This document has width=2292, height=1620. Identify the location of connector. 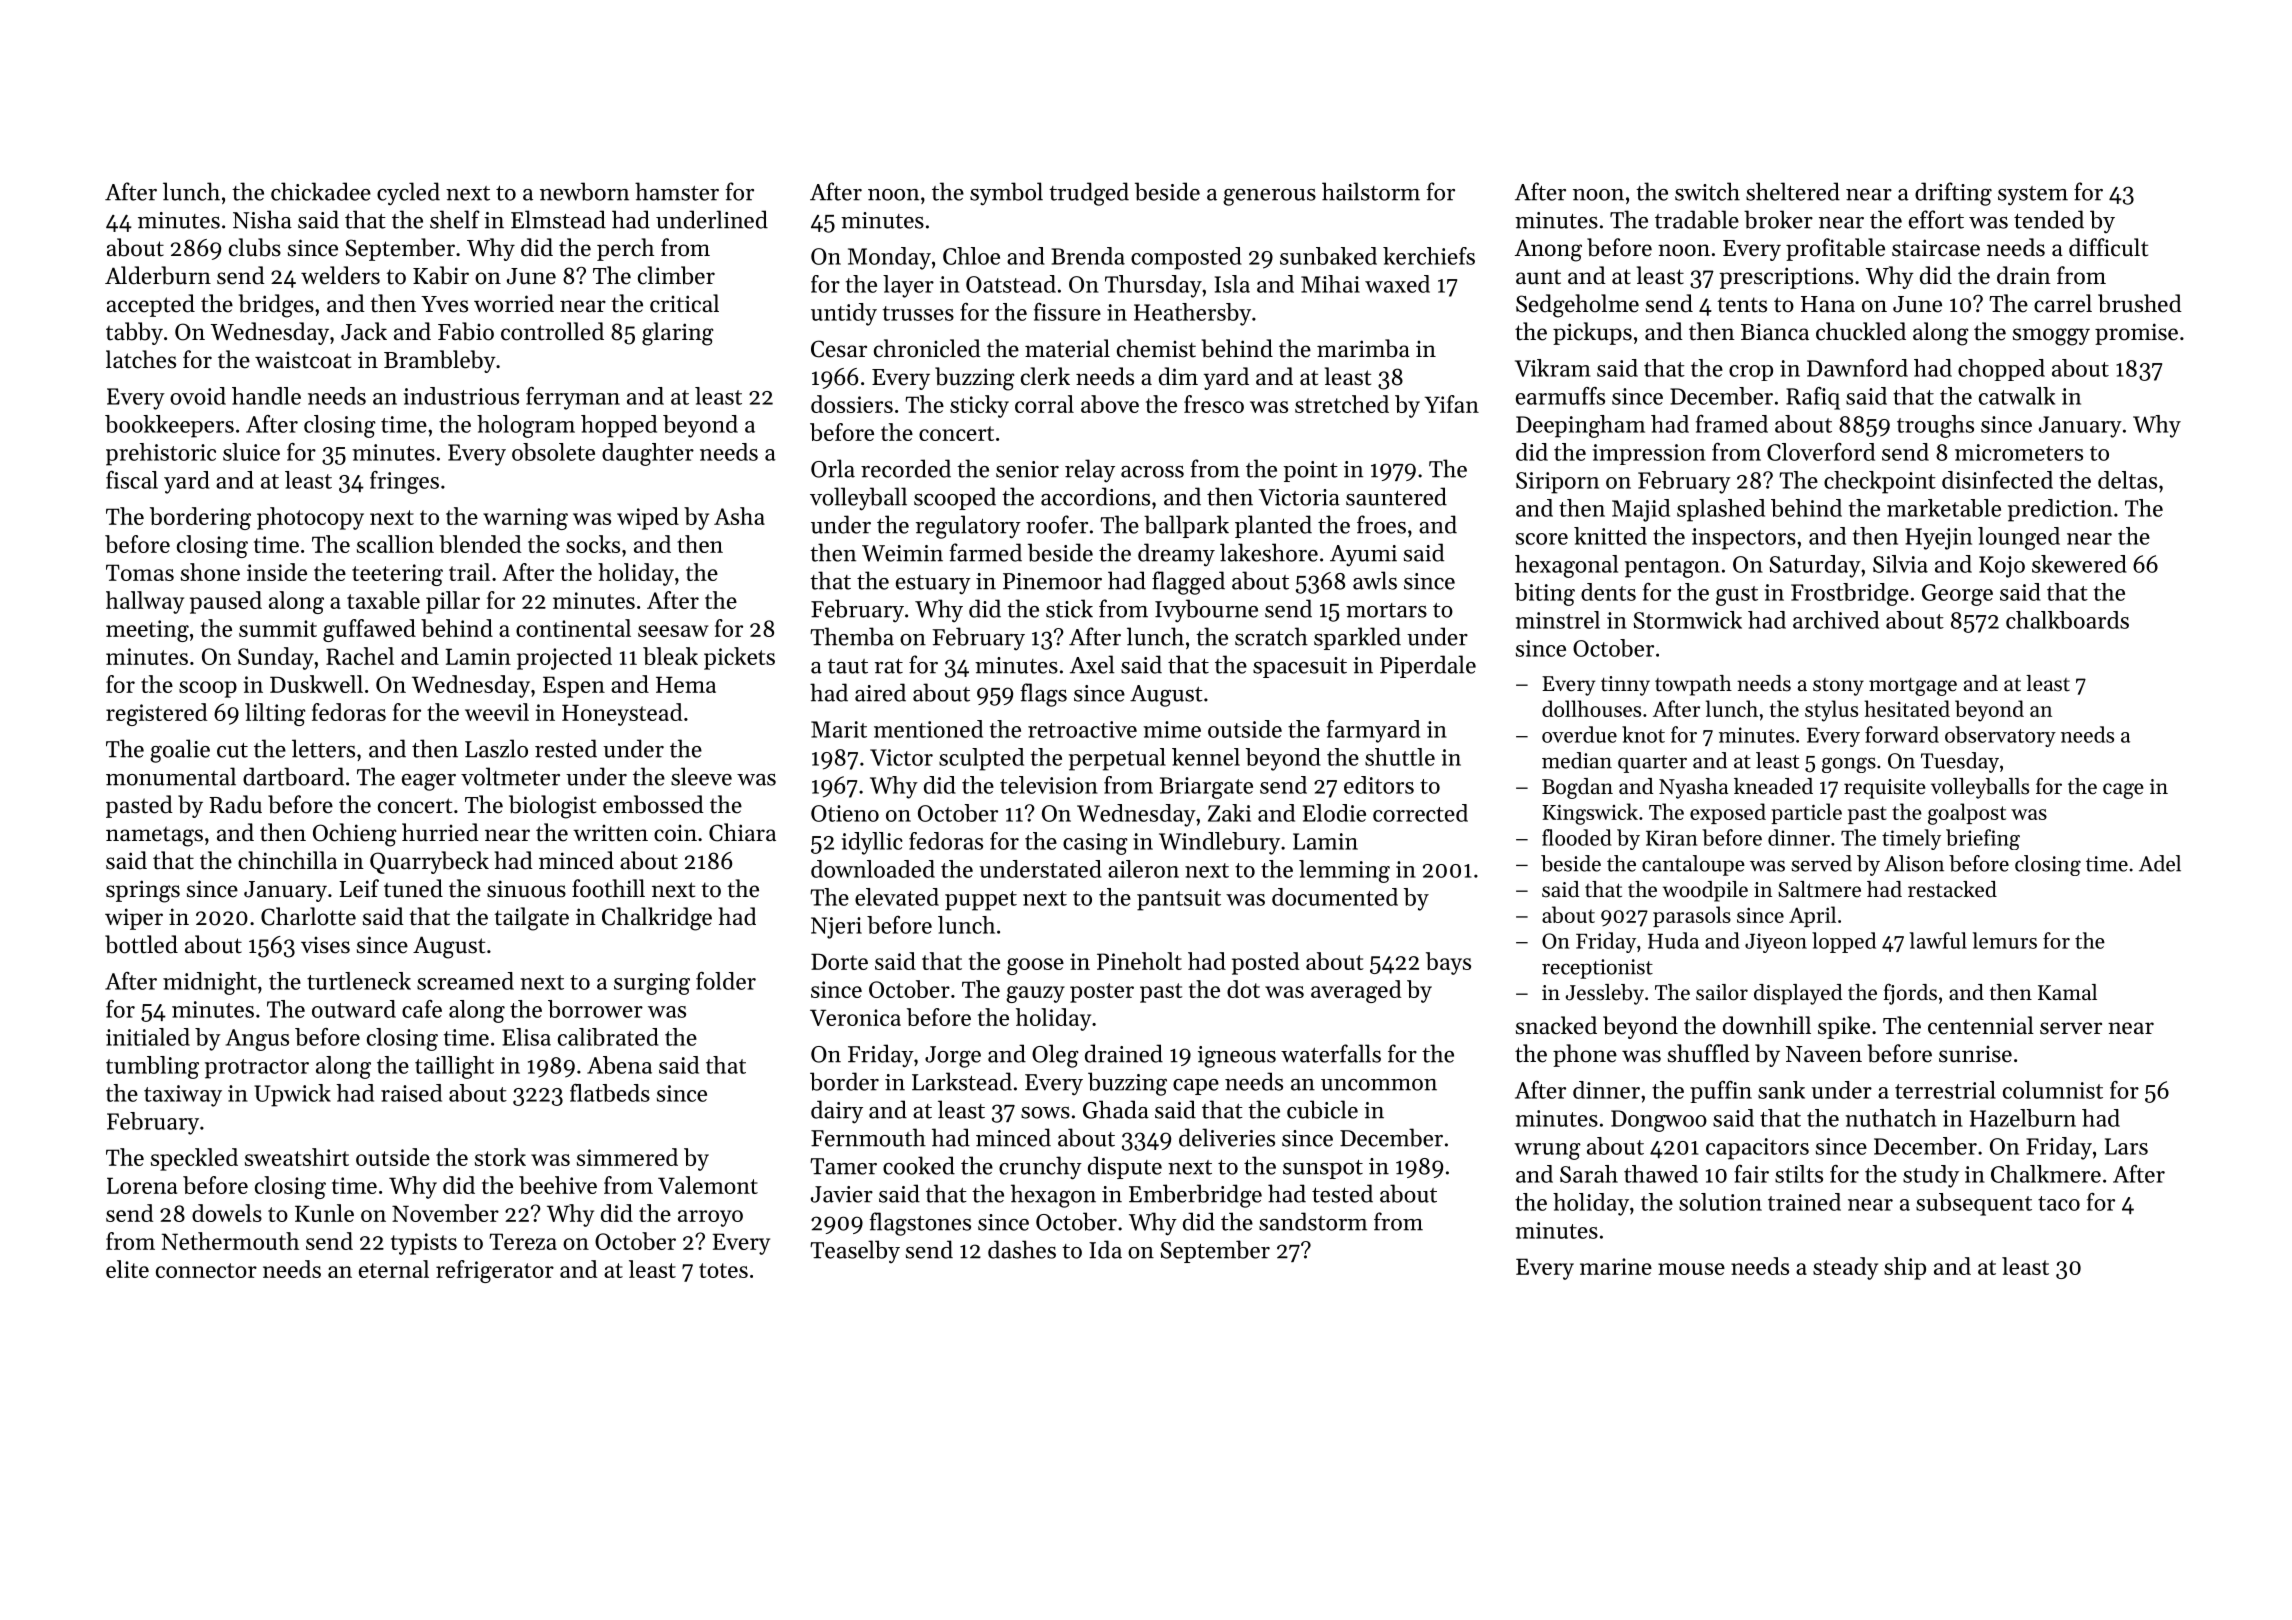
(206, 1270).
